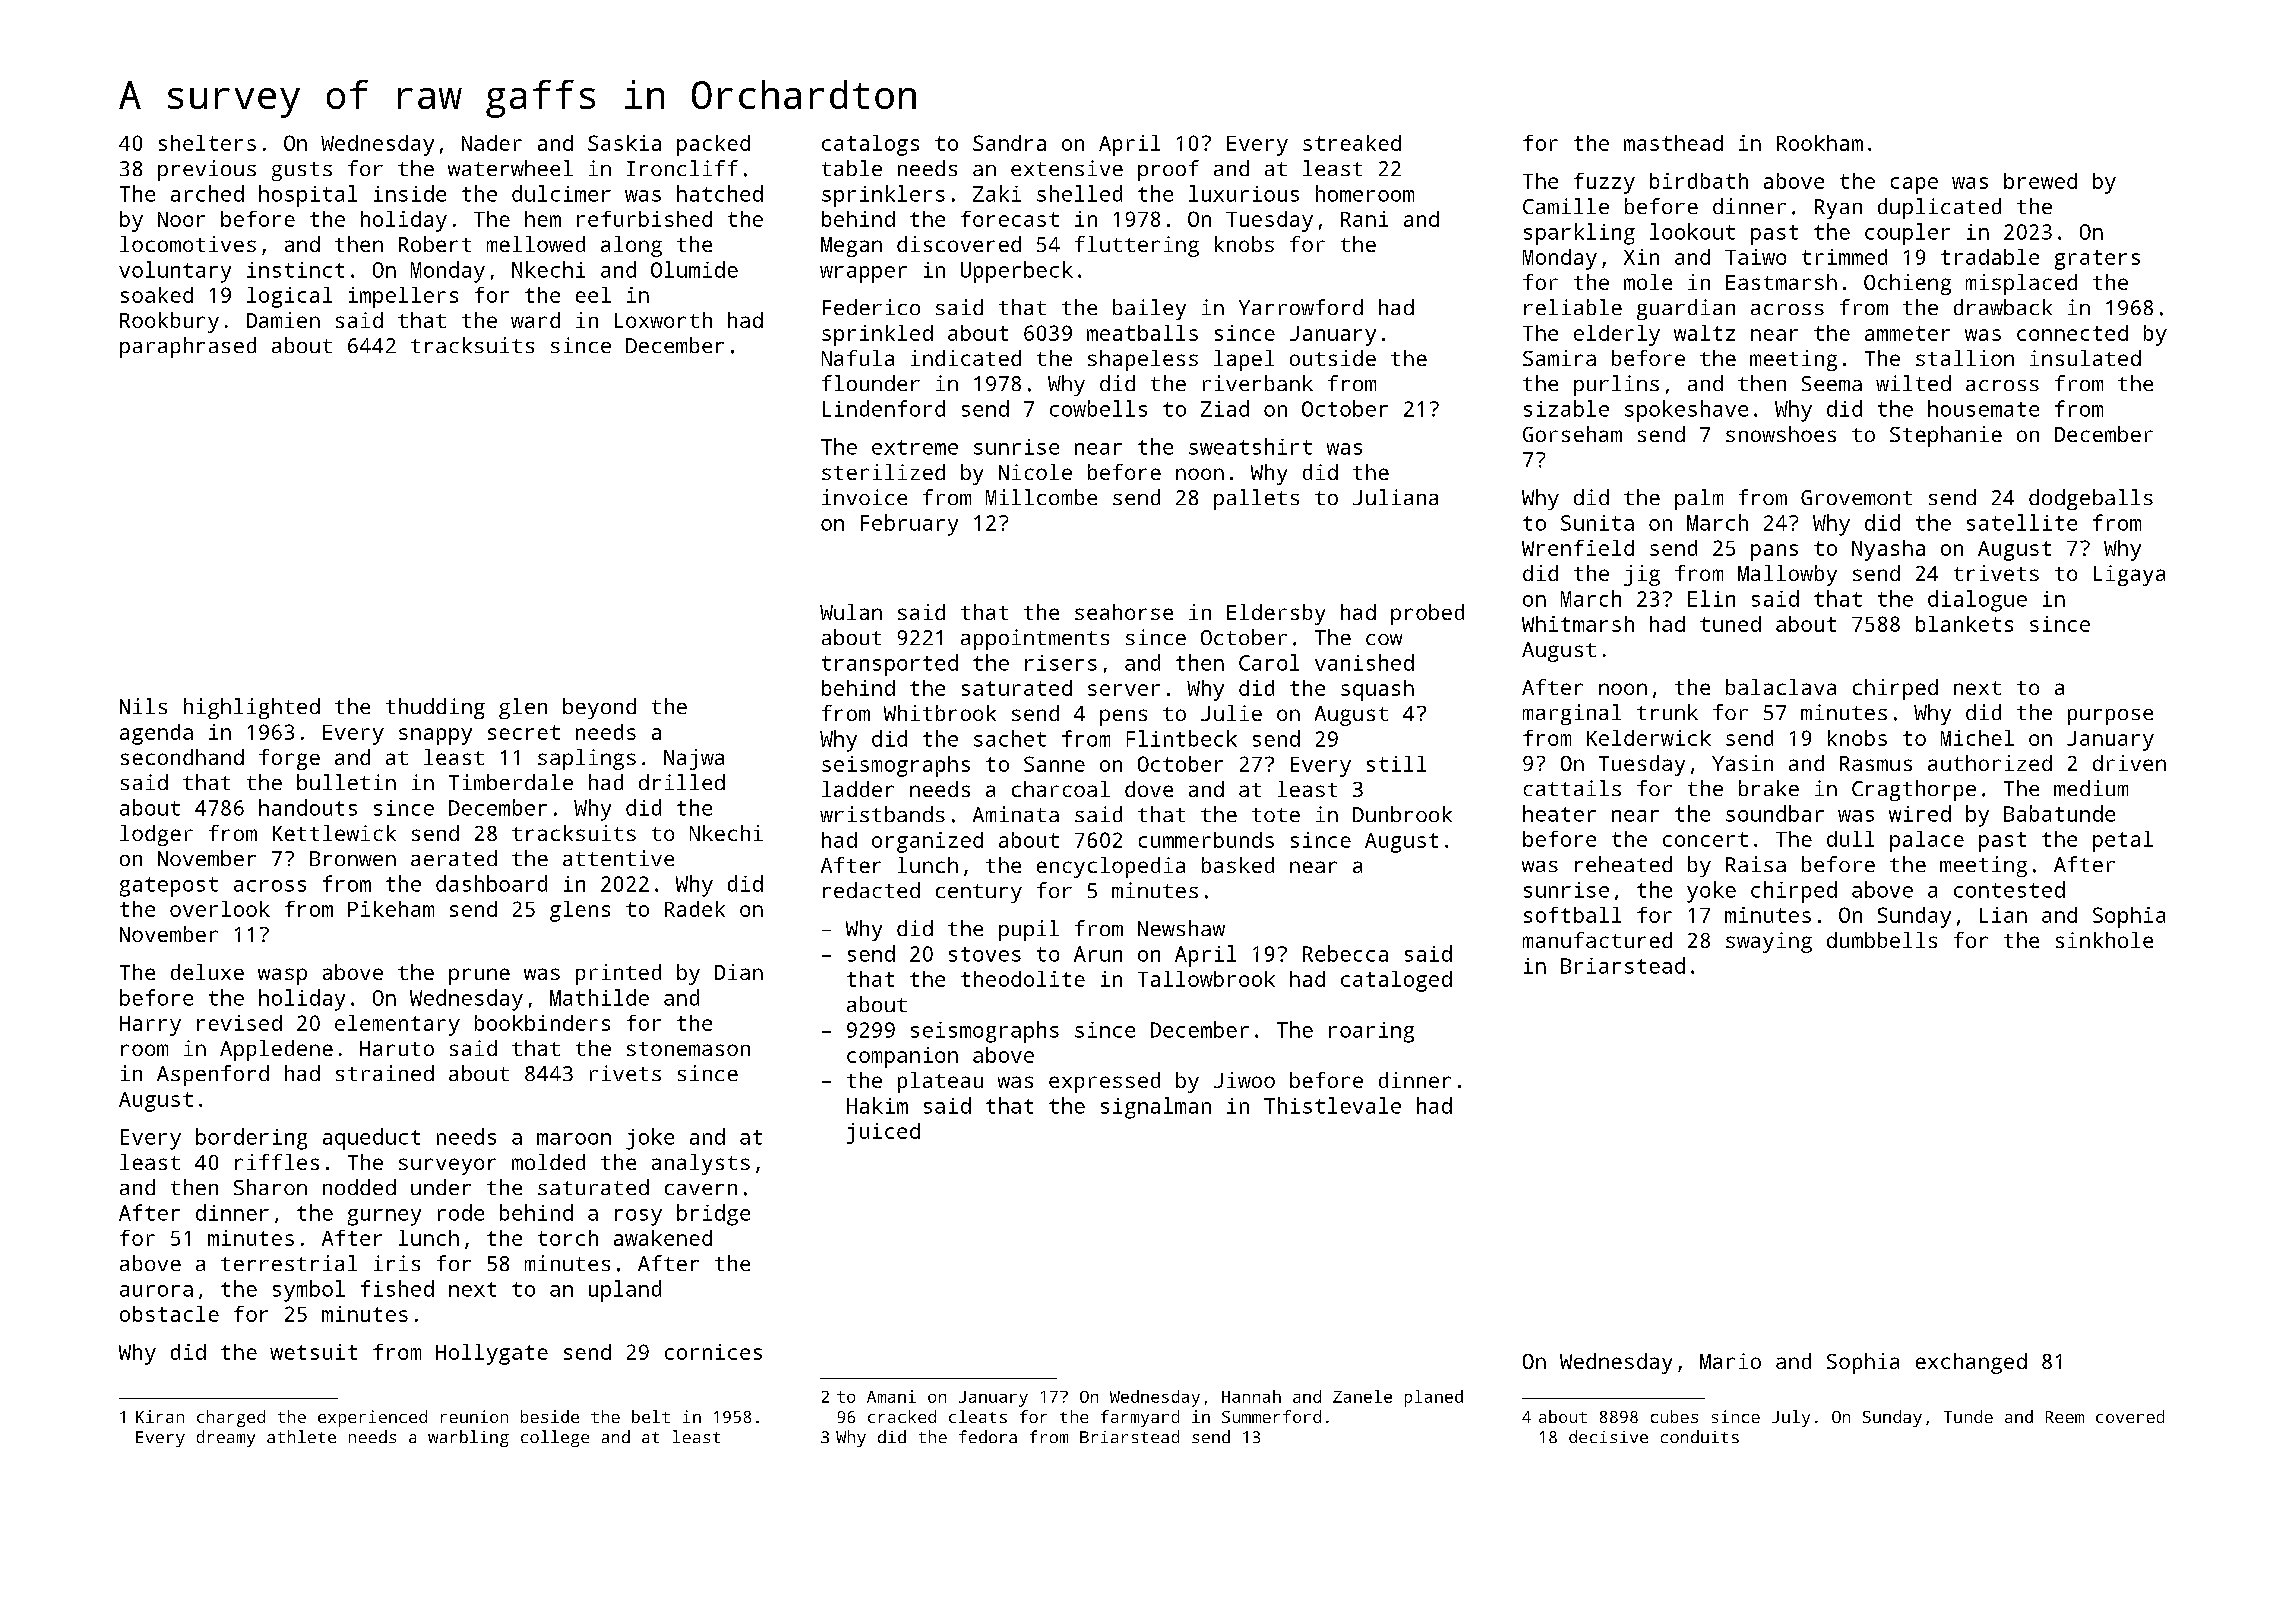 The width and height of the screenshot is (2292, 1620). Describe the element at coordinates (435, 244) in the screenshot. I see `Robert` at that location.
